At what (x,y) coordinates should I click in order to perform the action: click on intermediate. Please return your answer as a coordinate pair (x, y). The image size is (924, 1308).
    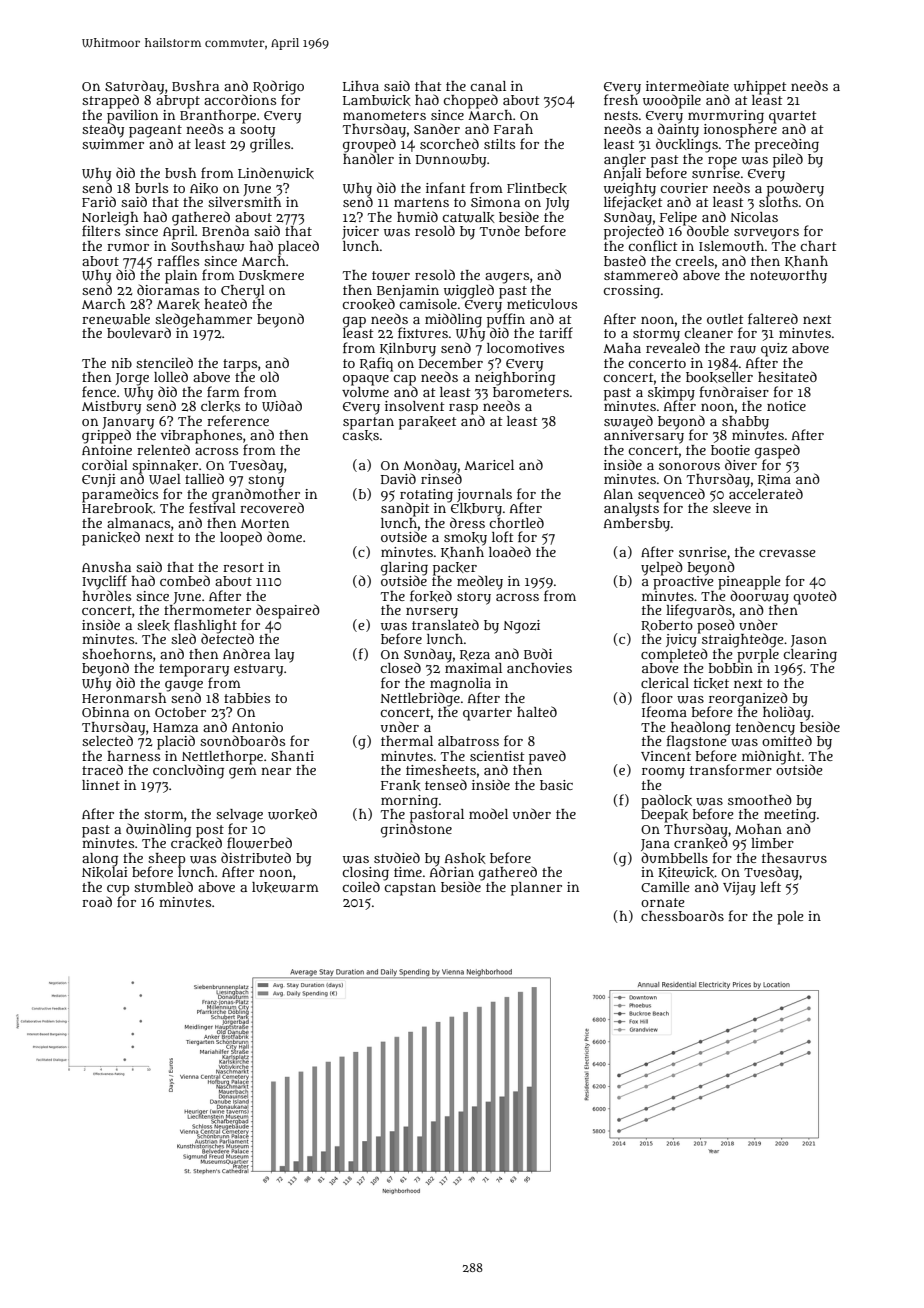
    Looking at the image, I should click on (687, 85).
